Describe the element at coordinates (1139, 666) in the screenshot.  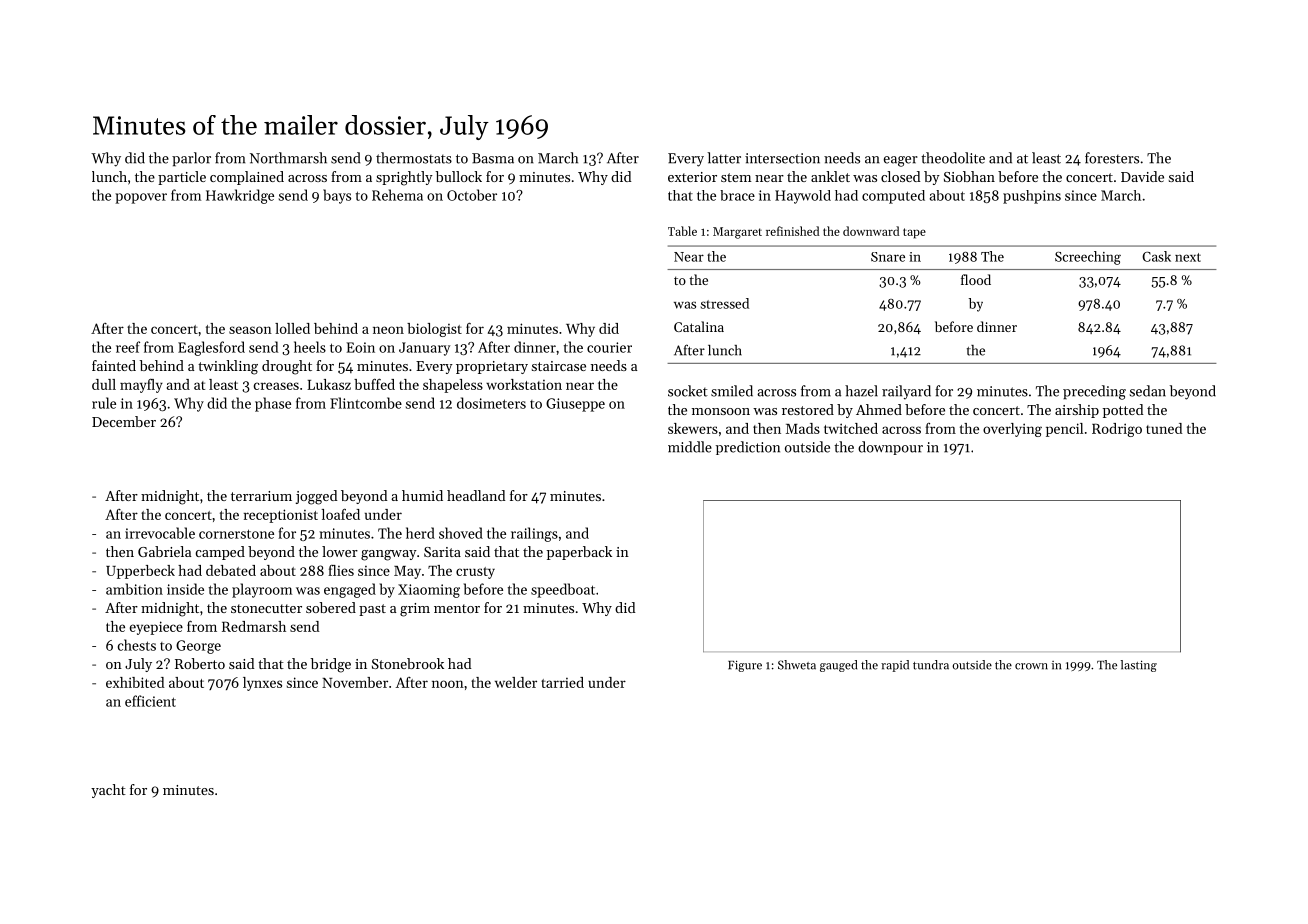
I see `lasting` at that location.
